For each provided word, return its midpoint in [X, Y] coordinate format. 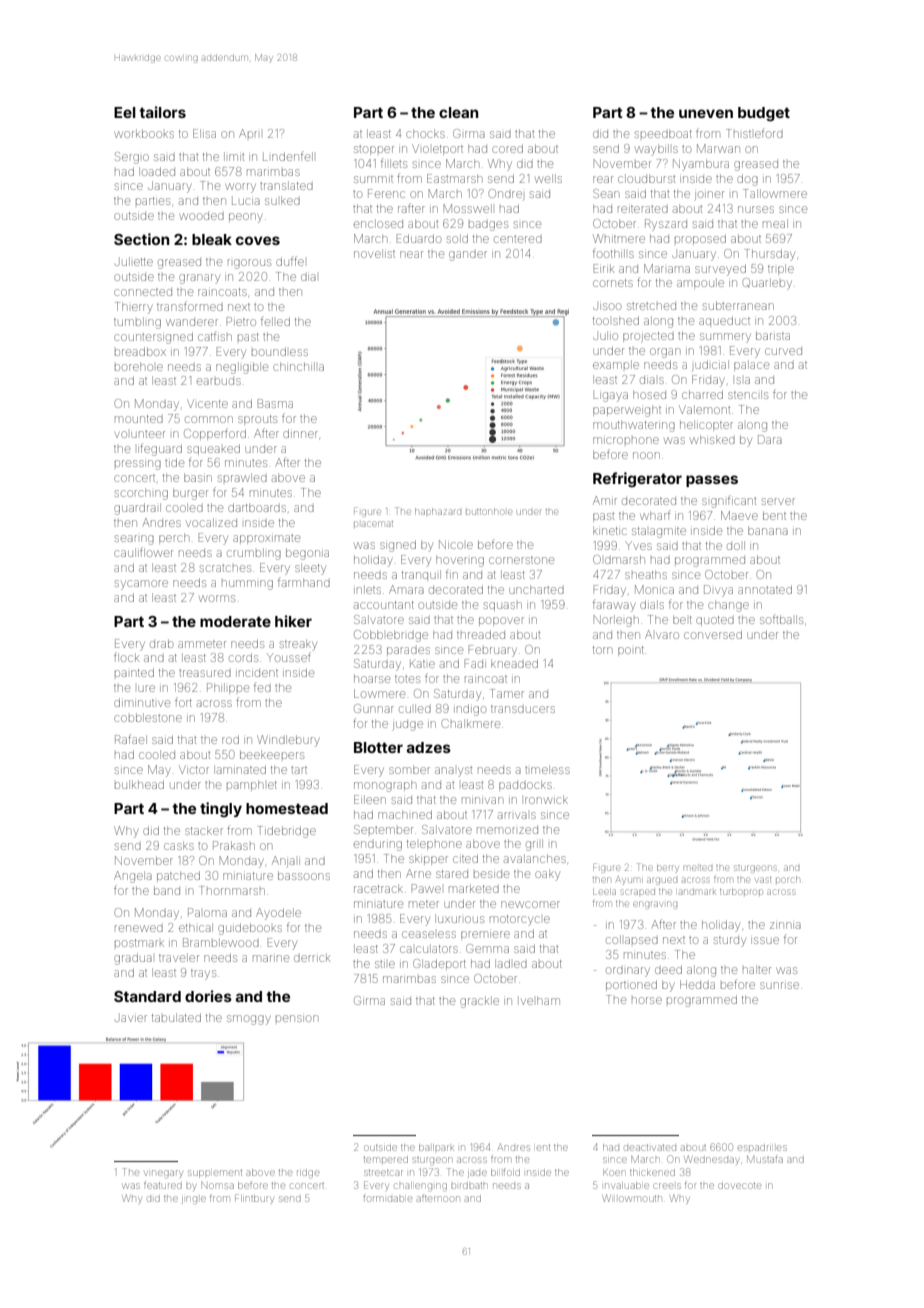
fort [183, 702]
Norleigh [616, 621]
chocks [425, 133]
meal [775, 223]
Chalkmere [471, 723]
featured [163, 1185]
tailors [162, 112]
